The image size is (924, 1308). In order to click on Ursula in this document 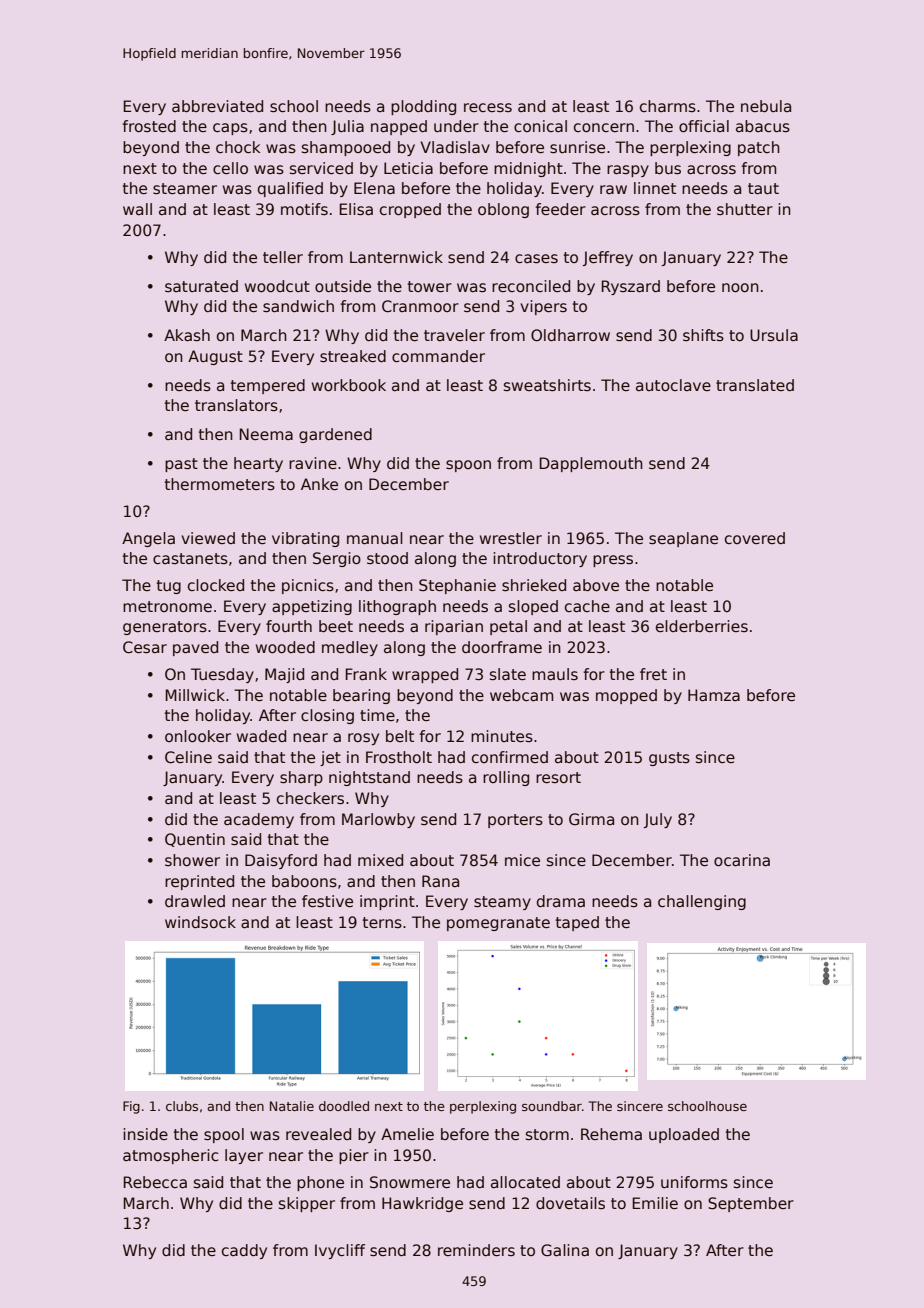, I will do `click(774, 335)`.
